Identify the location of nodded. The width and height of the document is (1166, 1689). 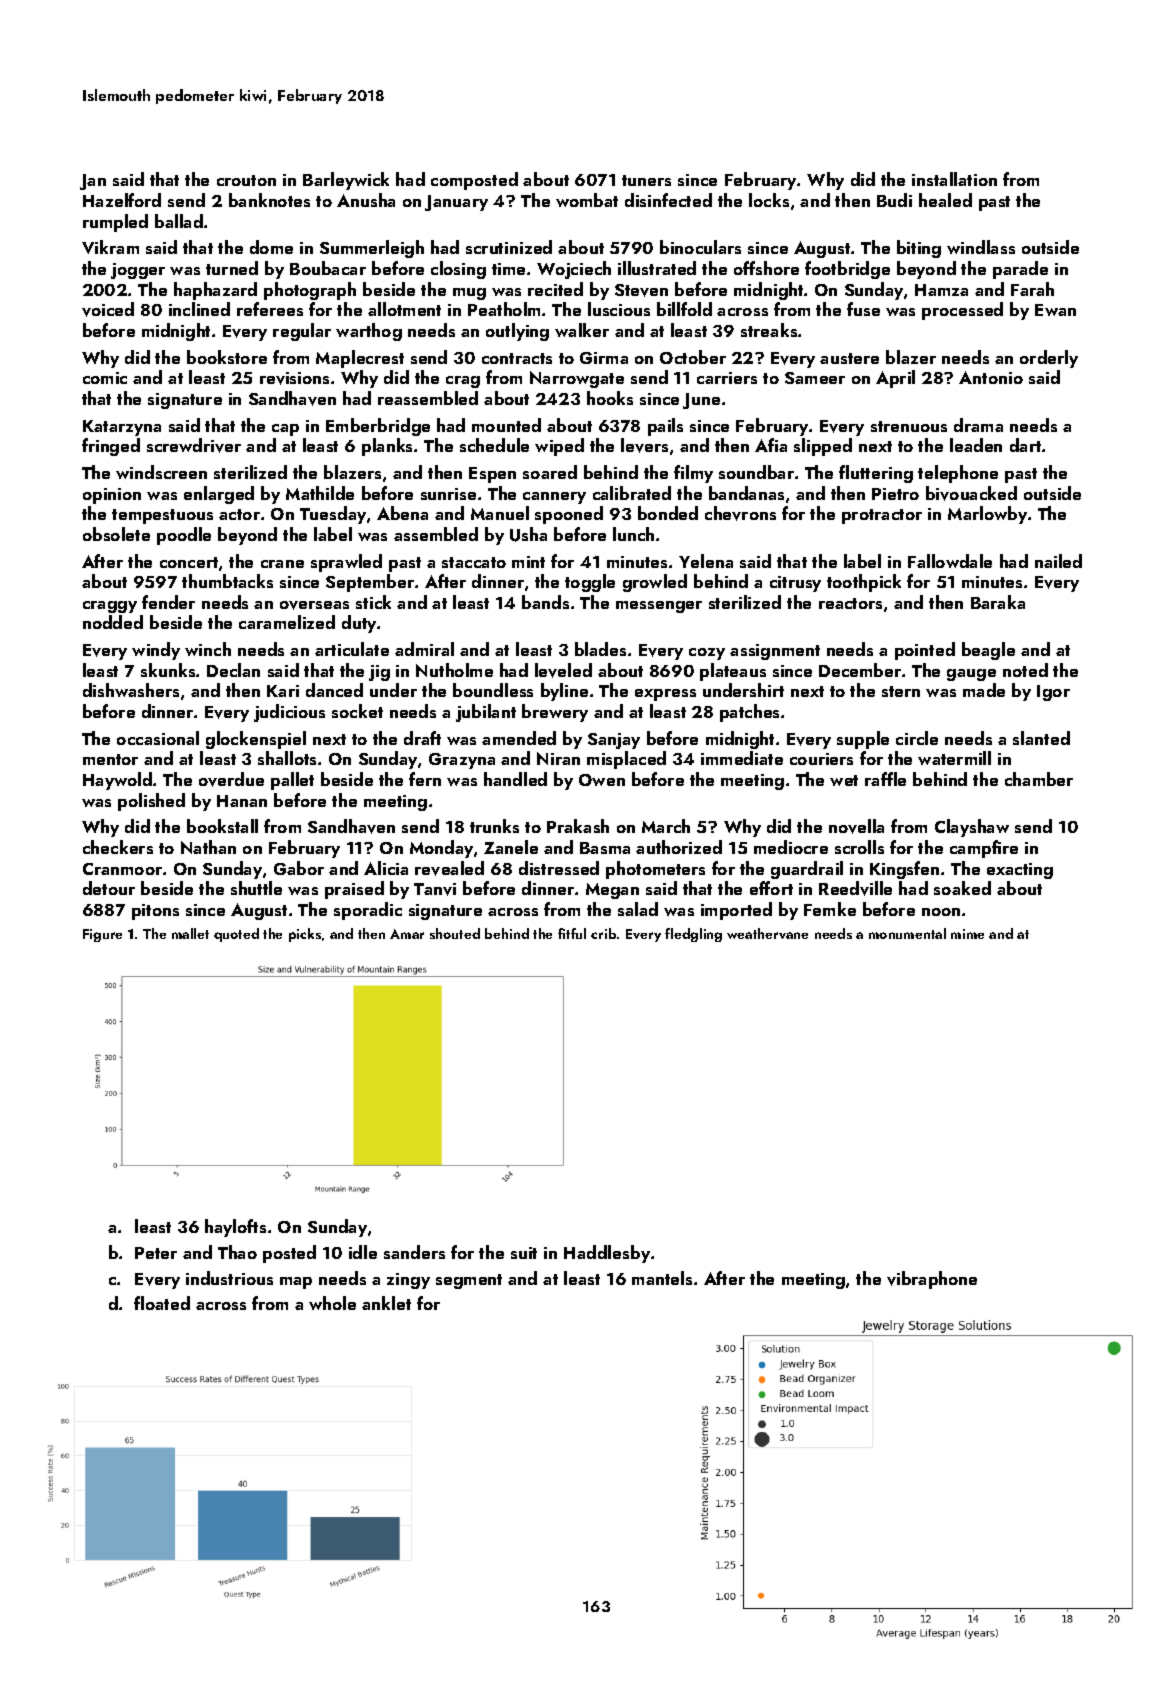
(113, 622).
